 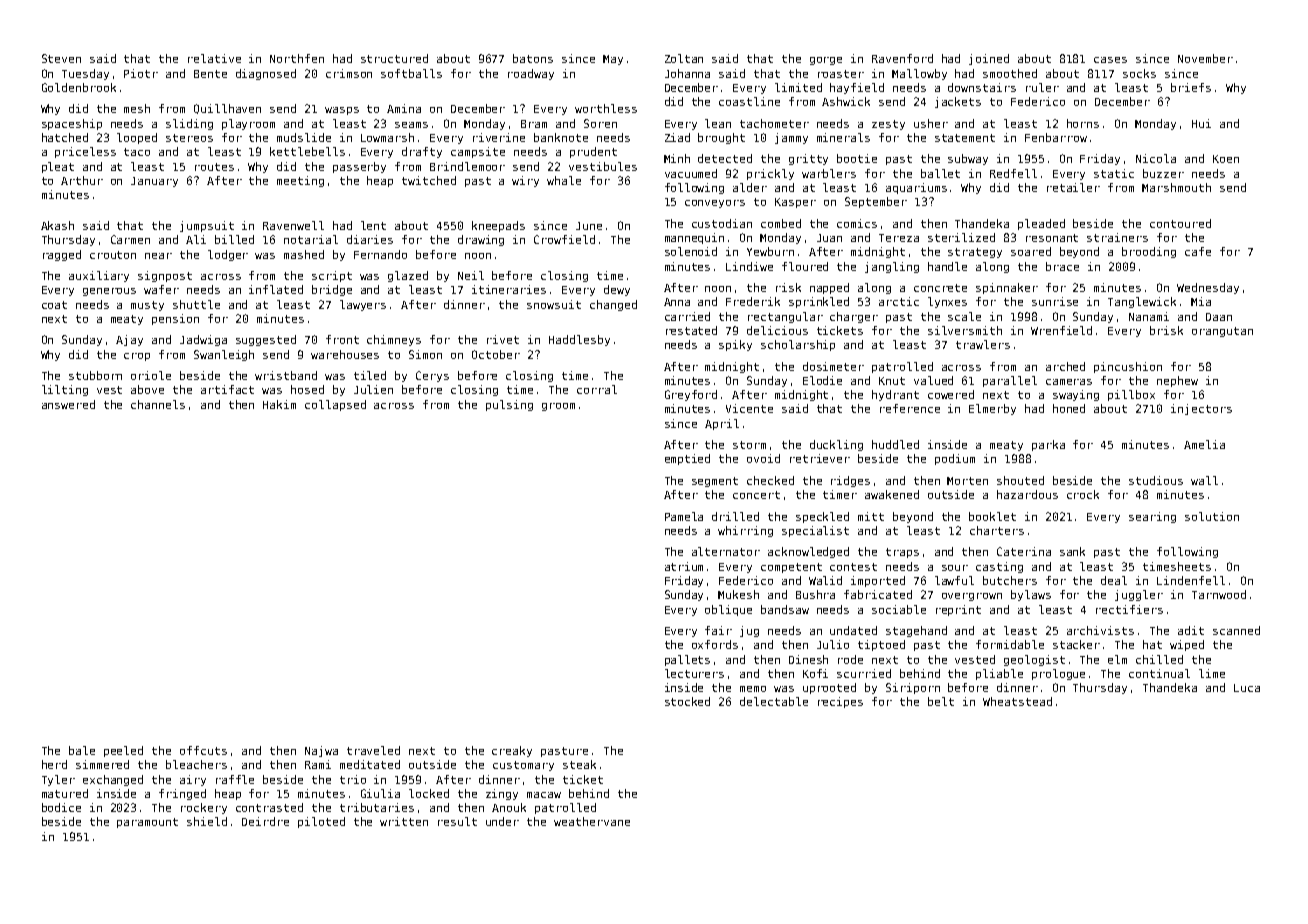 What do you see at coordinates (404, 821) in the document?
I see `written` at bounding box center [404, 821].
